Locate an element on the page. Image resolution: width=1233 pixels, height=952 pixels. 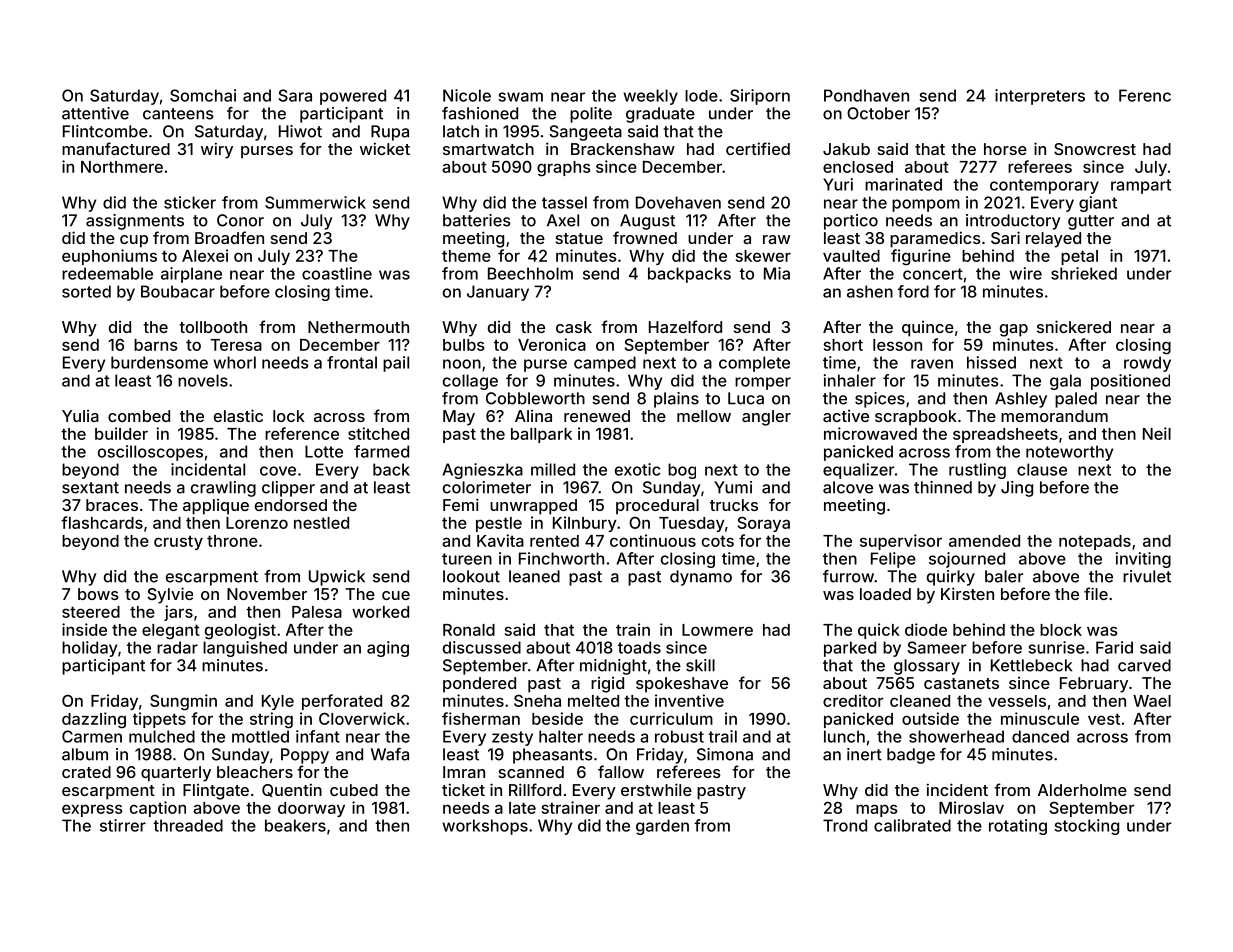
midnight is located at coordinates (613, 667).
